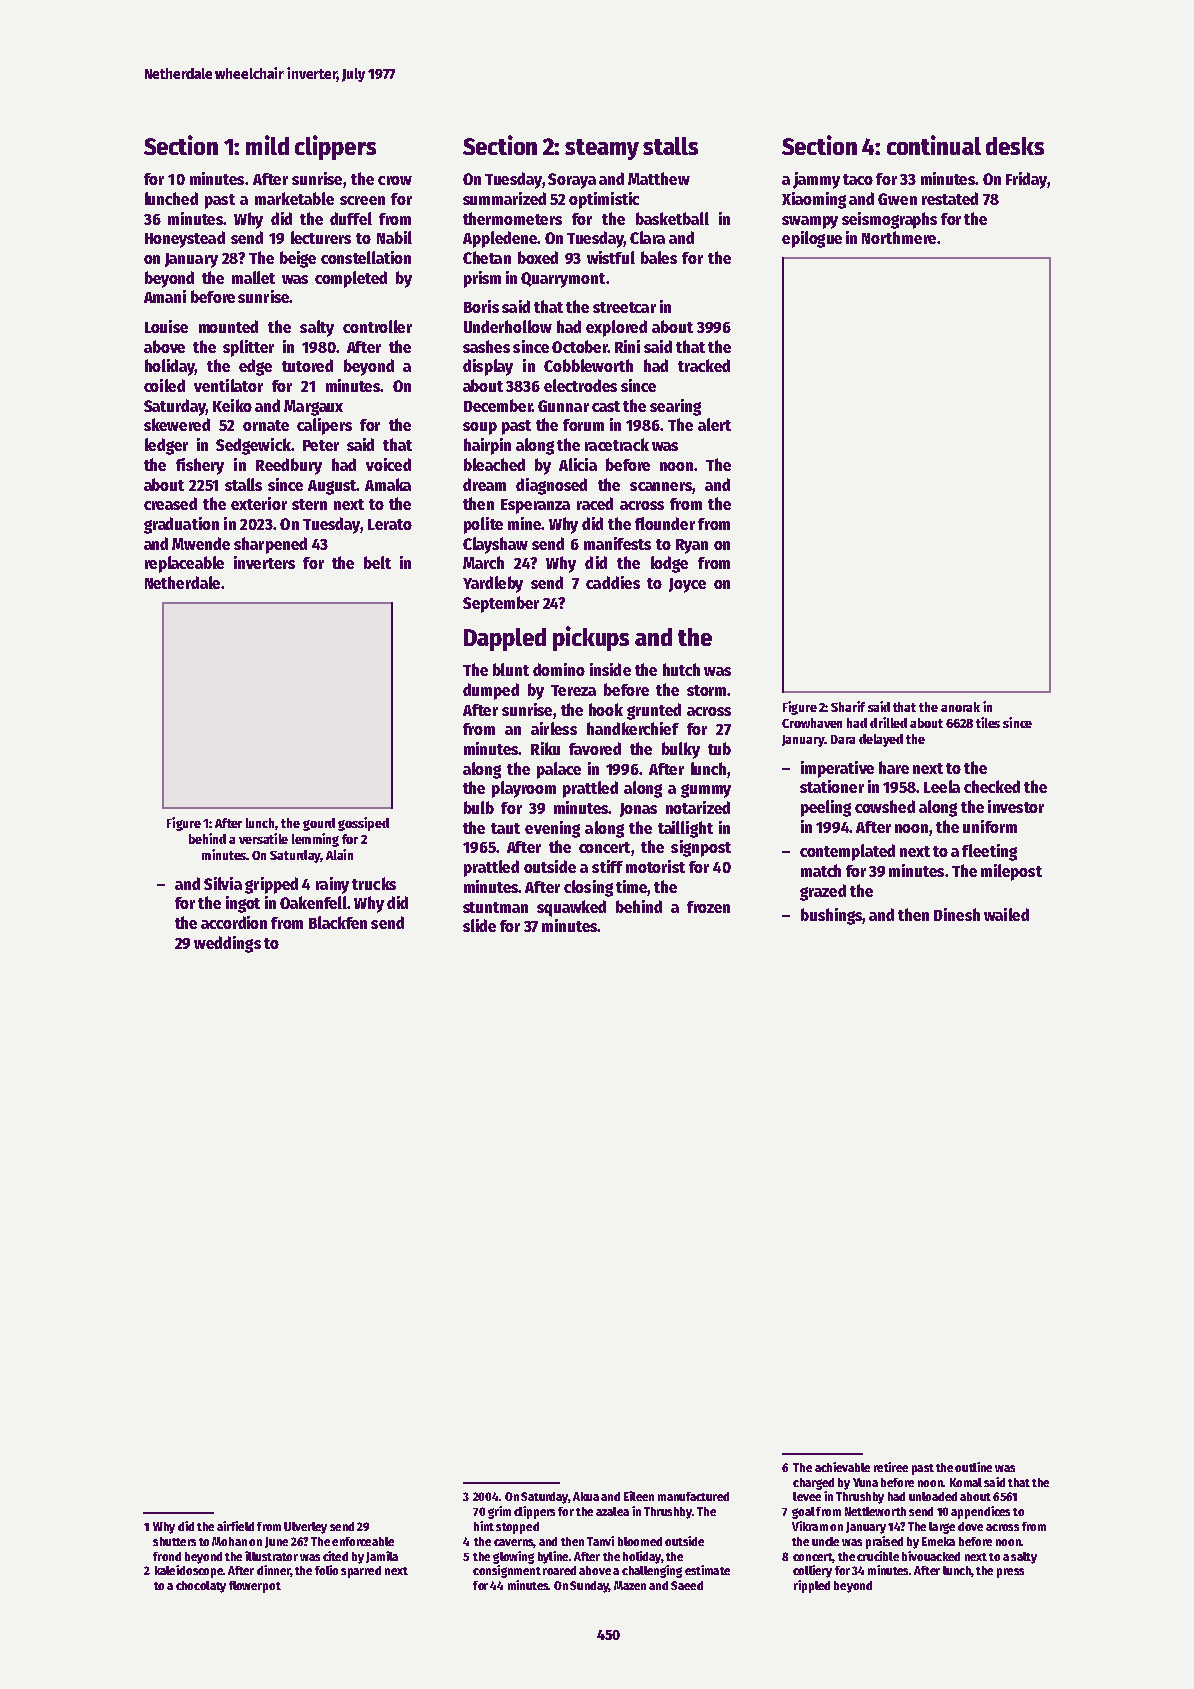 The width and height of the document is (1194, 1689). I want to click on Akua, so click(586, 1496).
